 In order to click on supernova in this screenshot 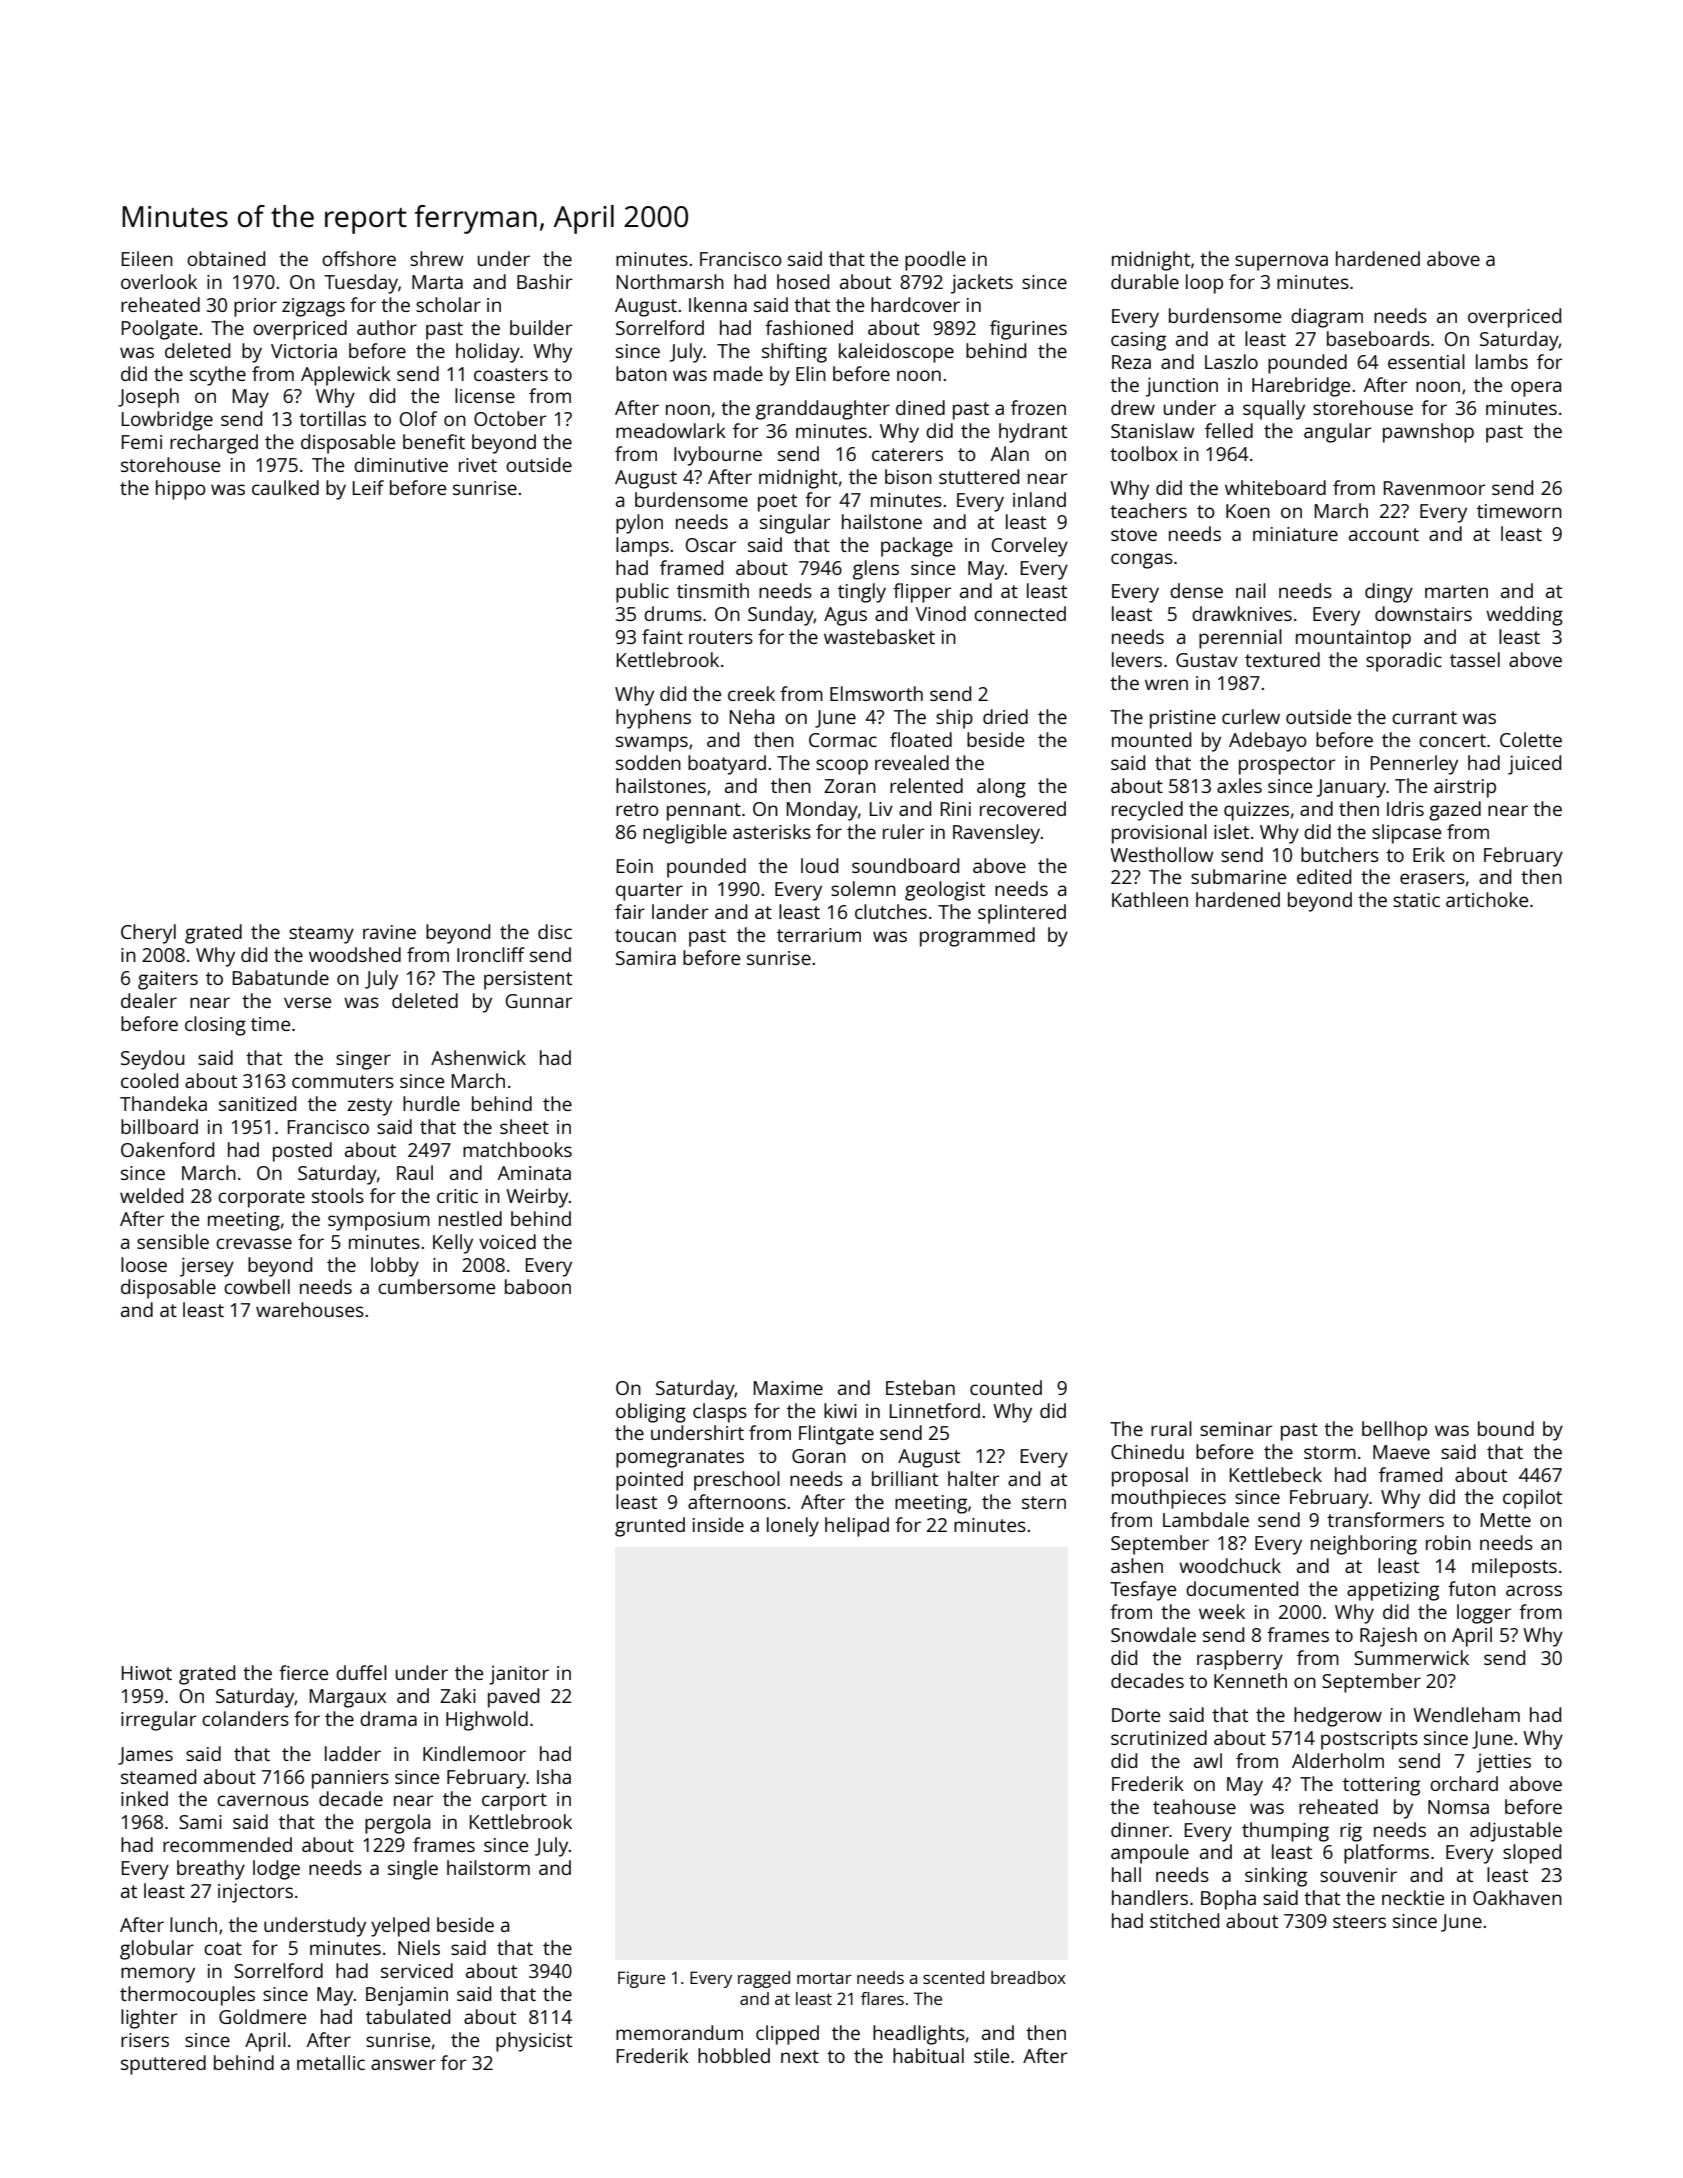, I will do `click(1281, 263)`.
